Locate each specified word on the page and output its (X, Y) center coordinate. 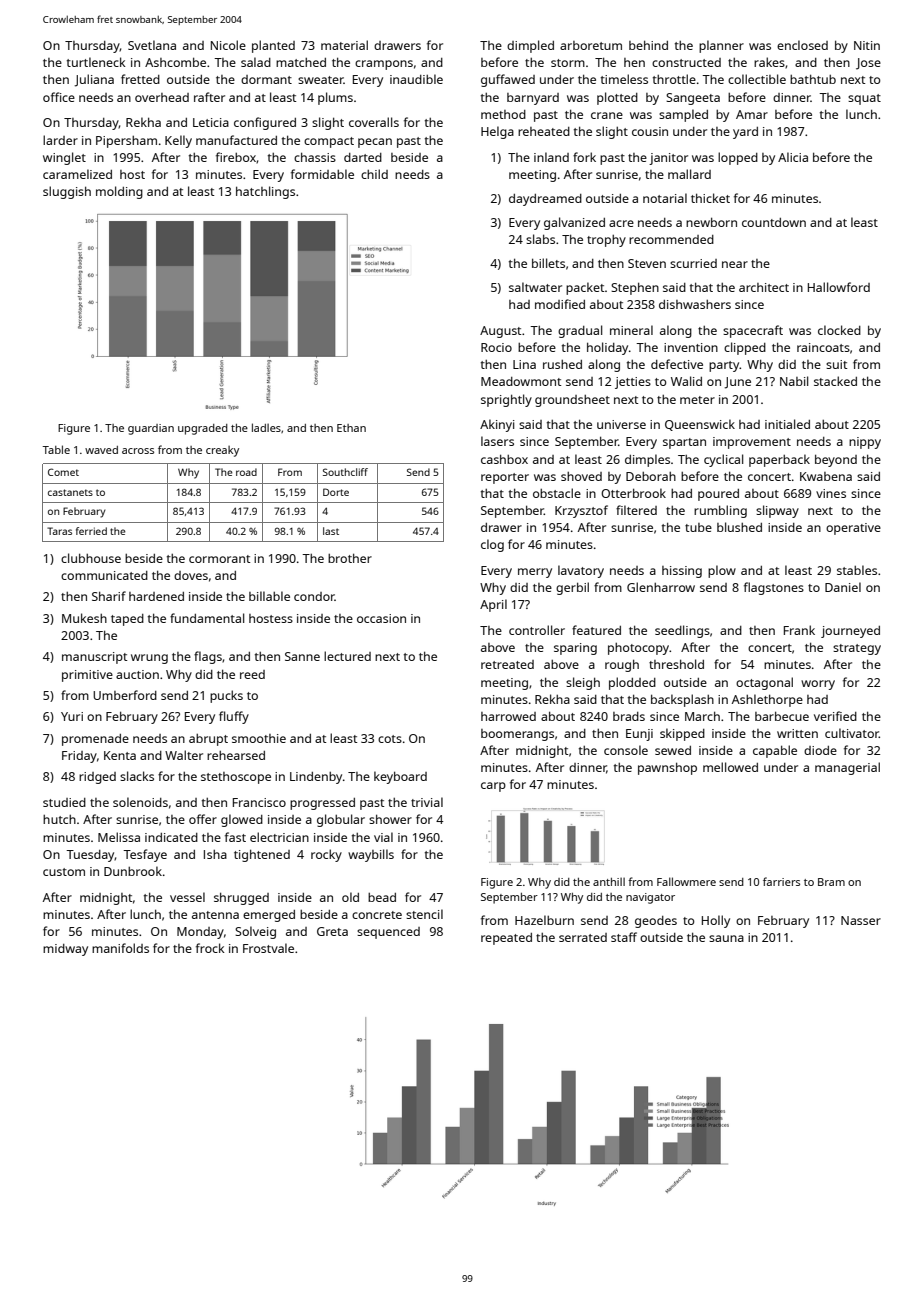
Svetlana (152, 45)
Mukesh (84, 618)
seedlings (682, 631)
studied (64, 802)
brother (350, 558)
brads (629, 716)
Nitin (867, 45)
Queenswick (700, 425)
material (344, 45)
